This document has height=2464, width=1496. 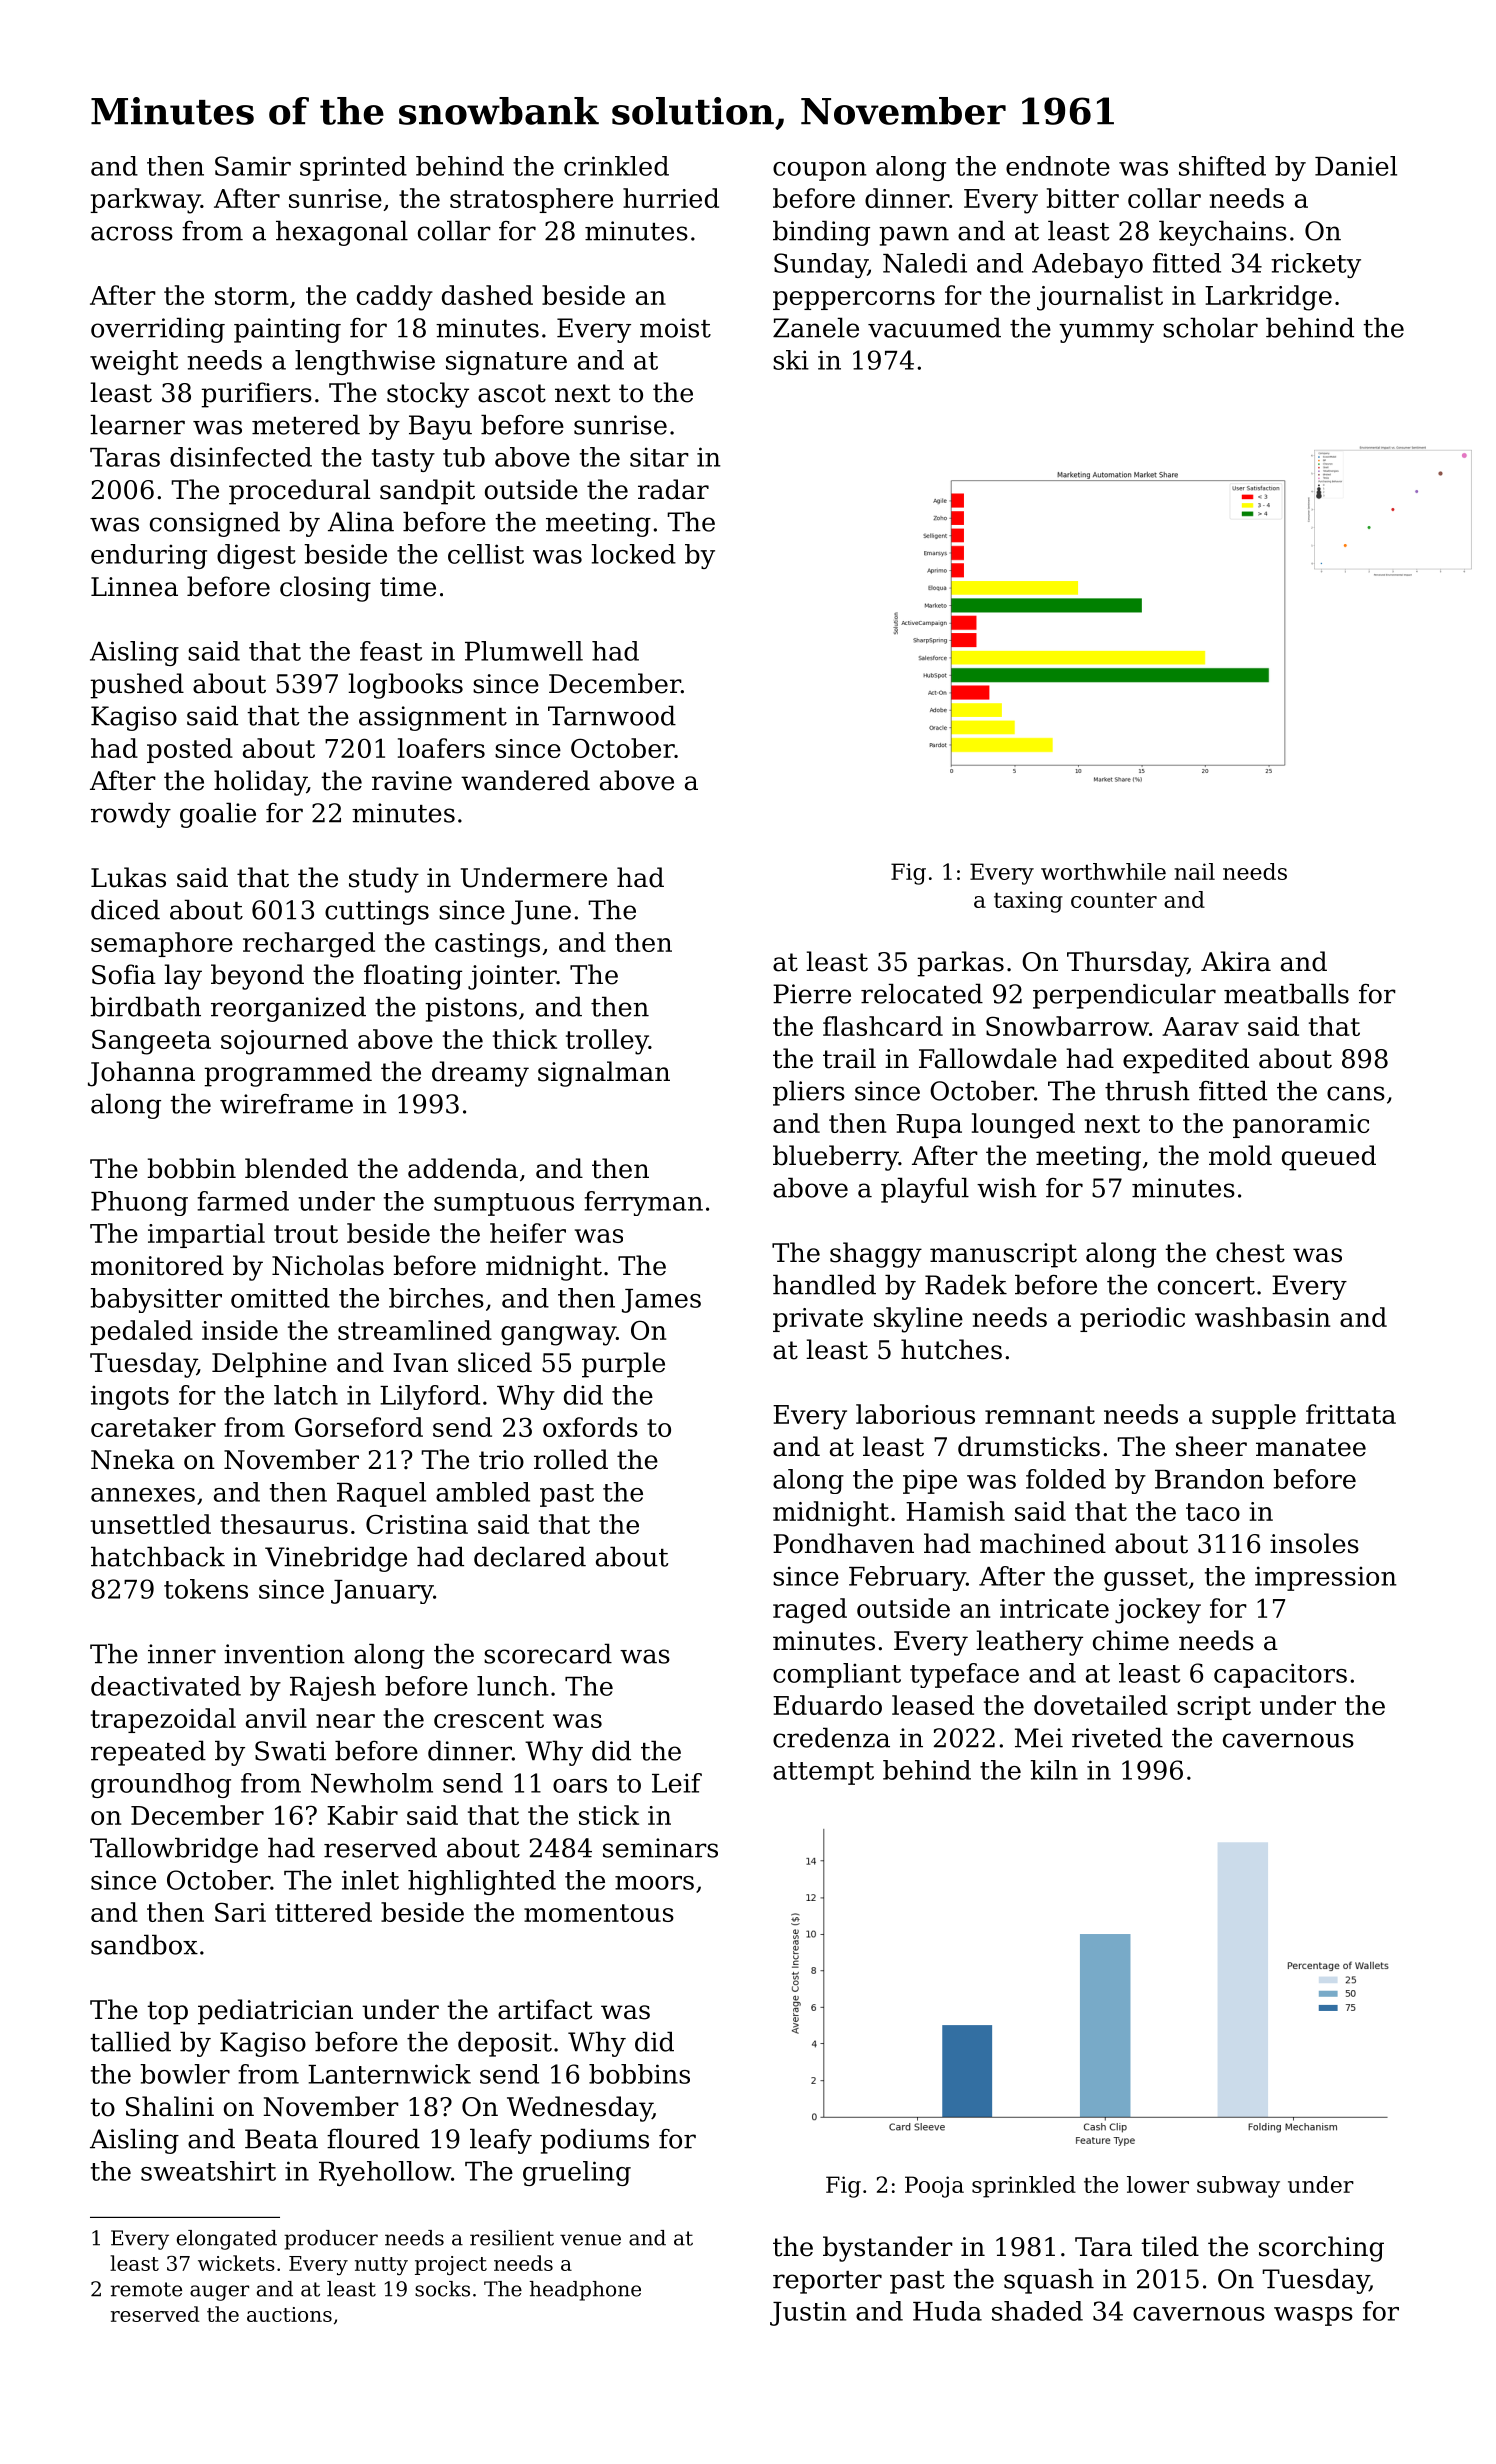 I want to click on scholar, so click(x=1210, y=327).
